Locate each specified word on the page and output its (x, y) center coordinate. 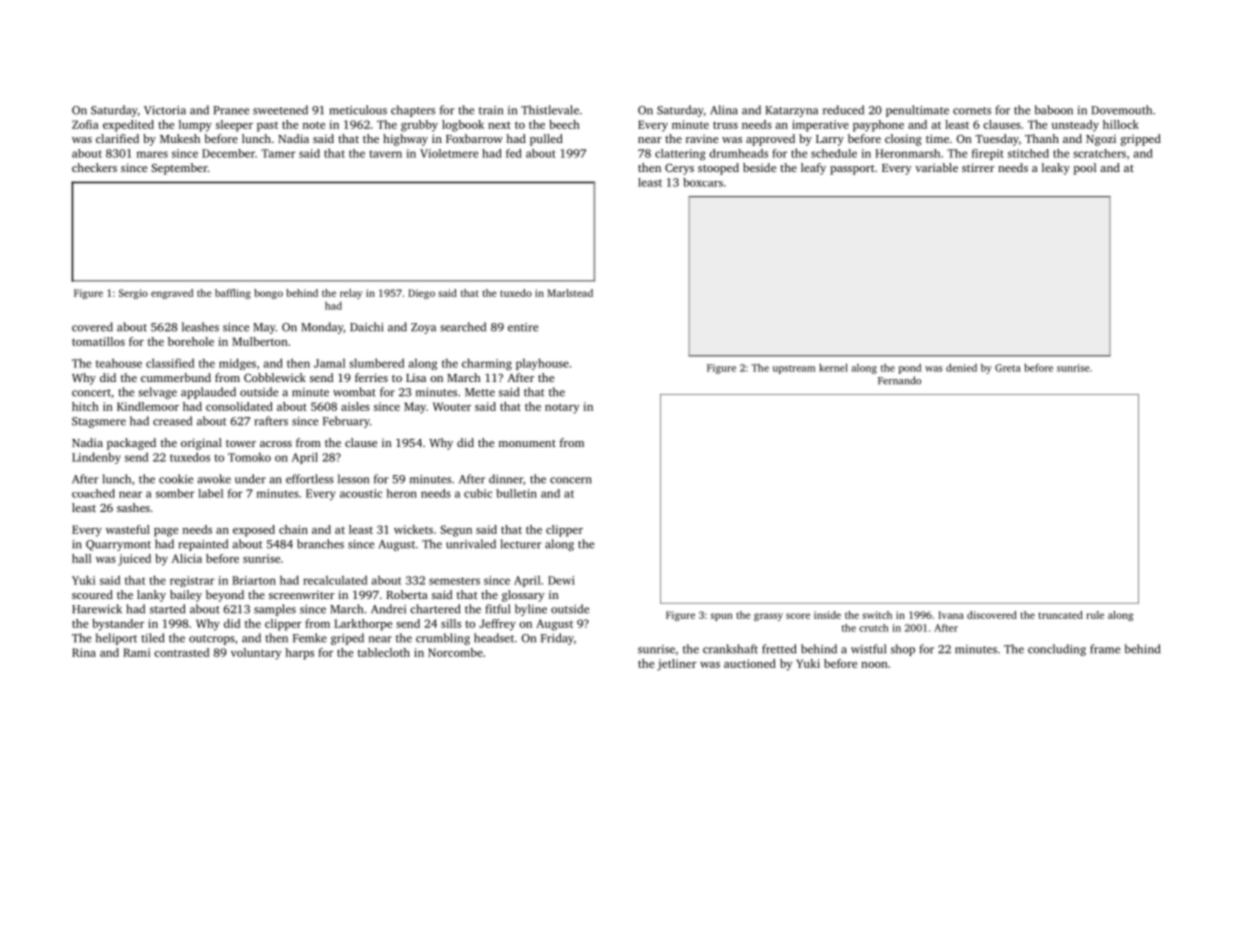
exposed (254, 531)
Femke (310, 638)
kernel (833, 367)
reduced (843, 110)
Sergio (133, 294)
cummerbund (176, 377)
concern (571, 480)
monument (527, 443)
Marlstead (570, 293)
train (491, 110)
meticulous (358, 110)
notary (562, 409)
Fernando (899, 380)
